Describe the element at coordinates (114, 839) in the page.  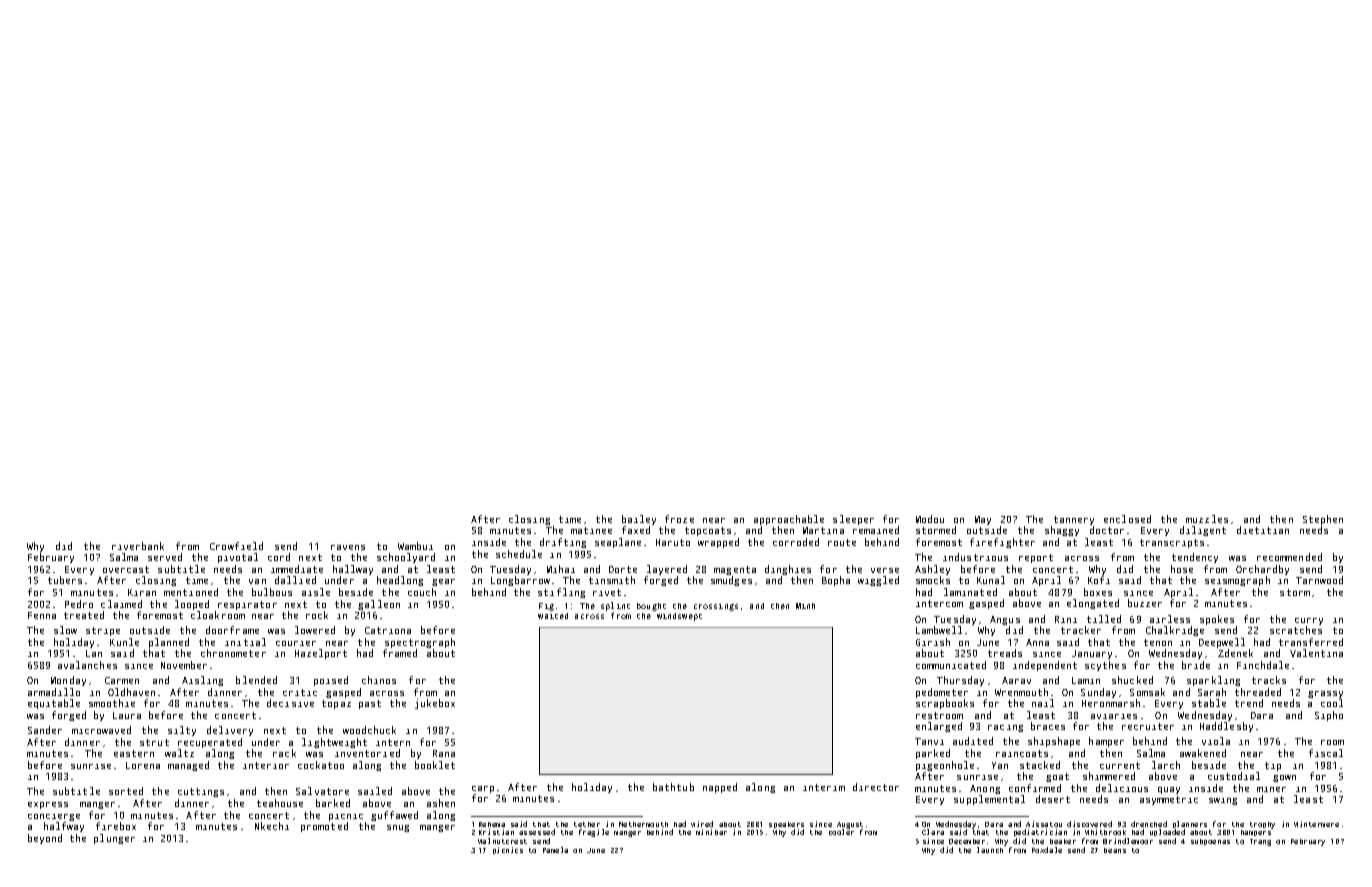
I see `plunger` at that location.
